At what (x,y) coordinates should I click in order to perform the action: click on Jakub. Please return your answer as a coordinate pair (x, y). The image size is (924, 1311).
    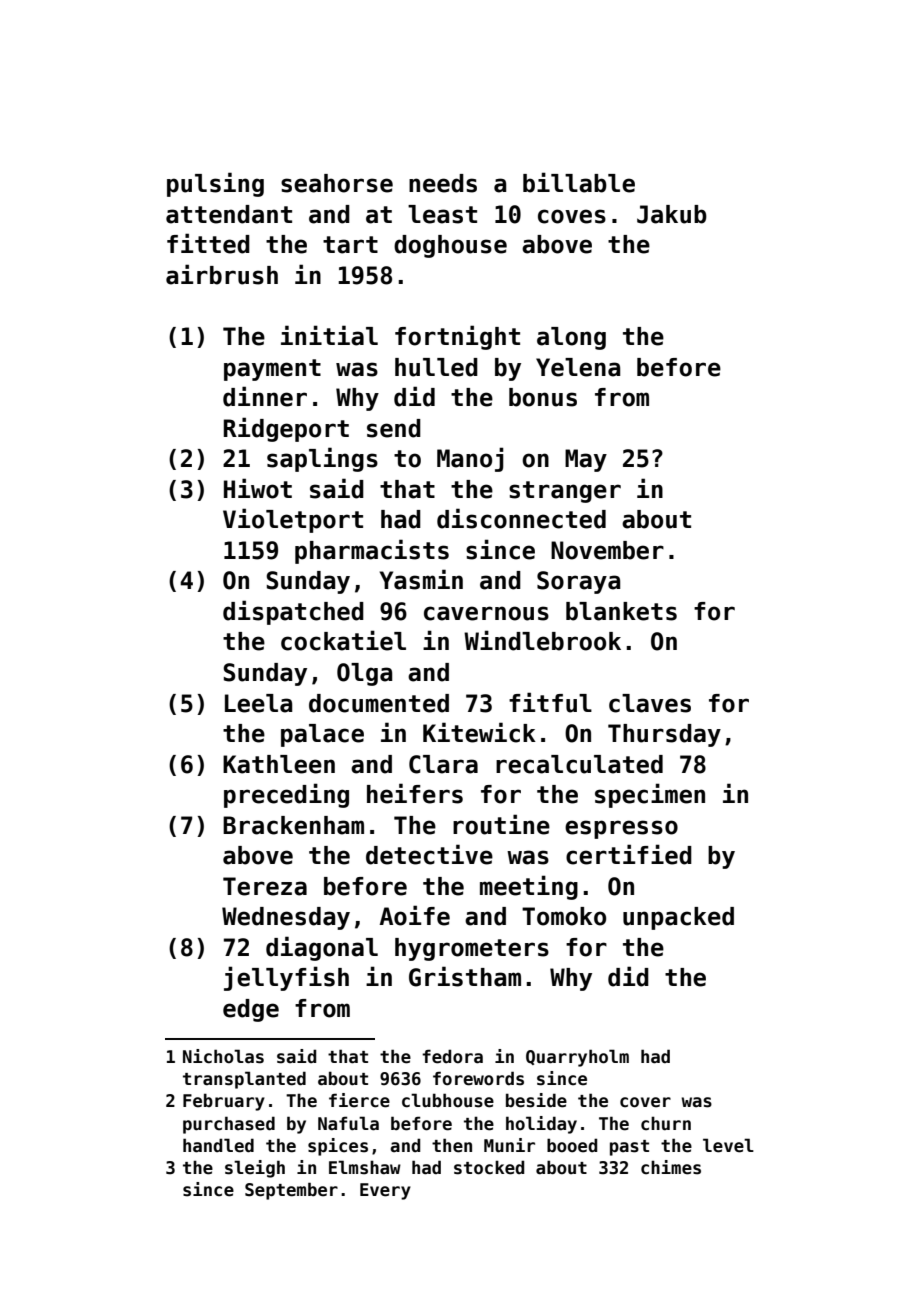
    Looking at the image, I should click on (672, 214).
